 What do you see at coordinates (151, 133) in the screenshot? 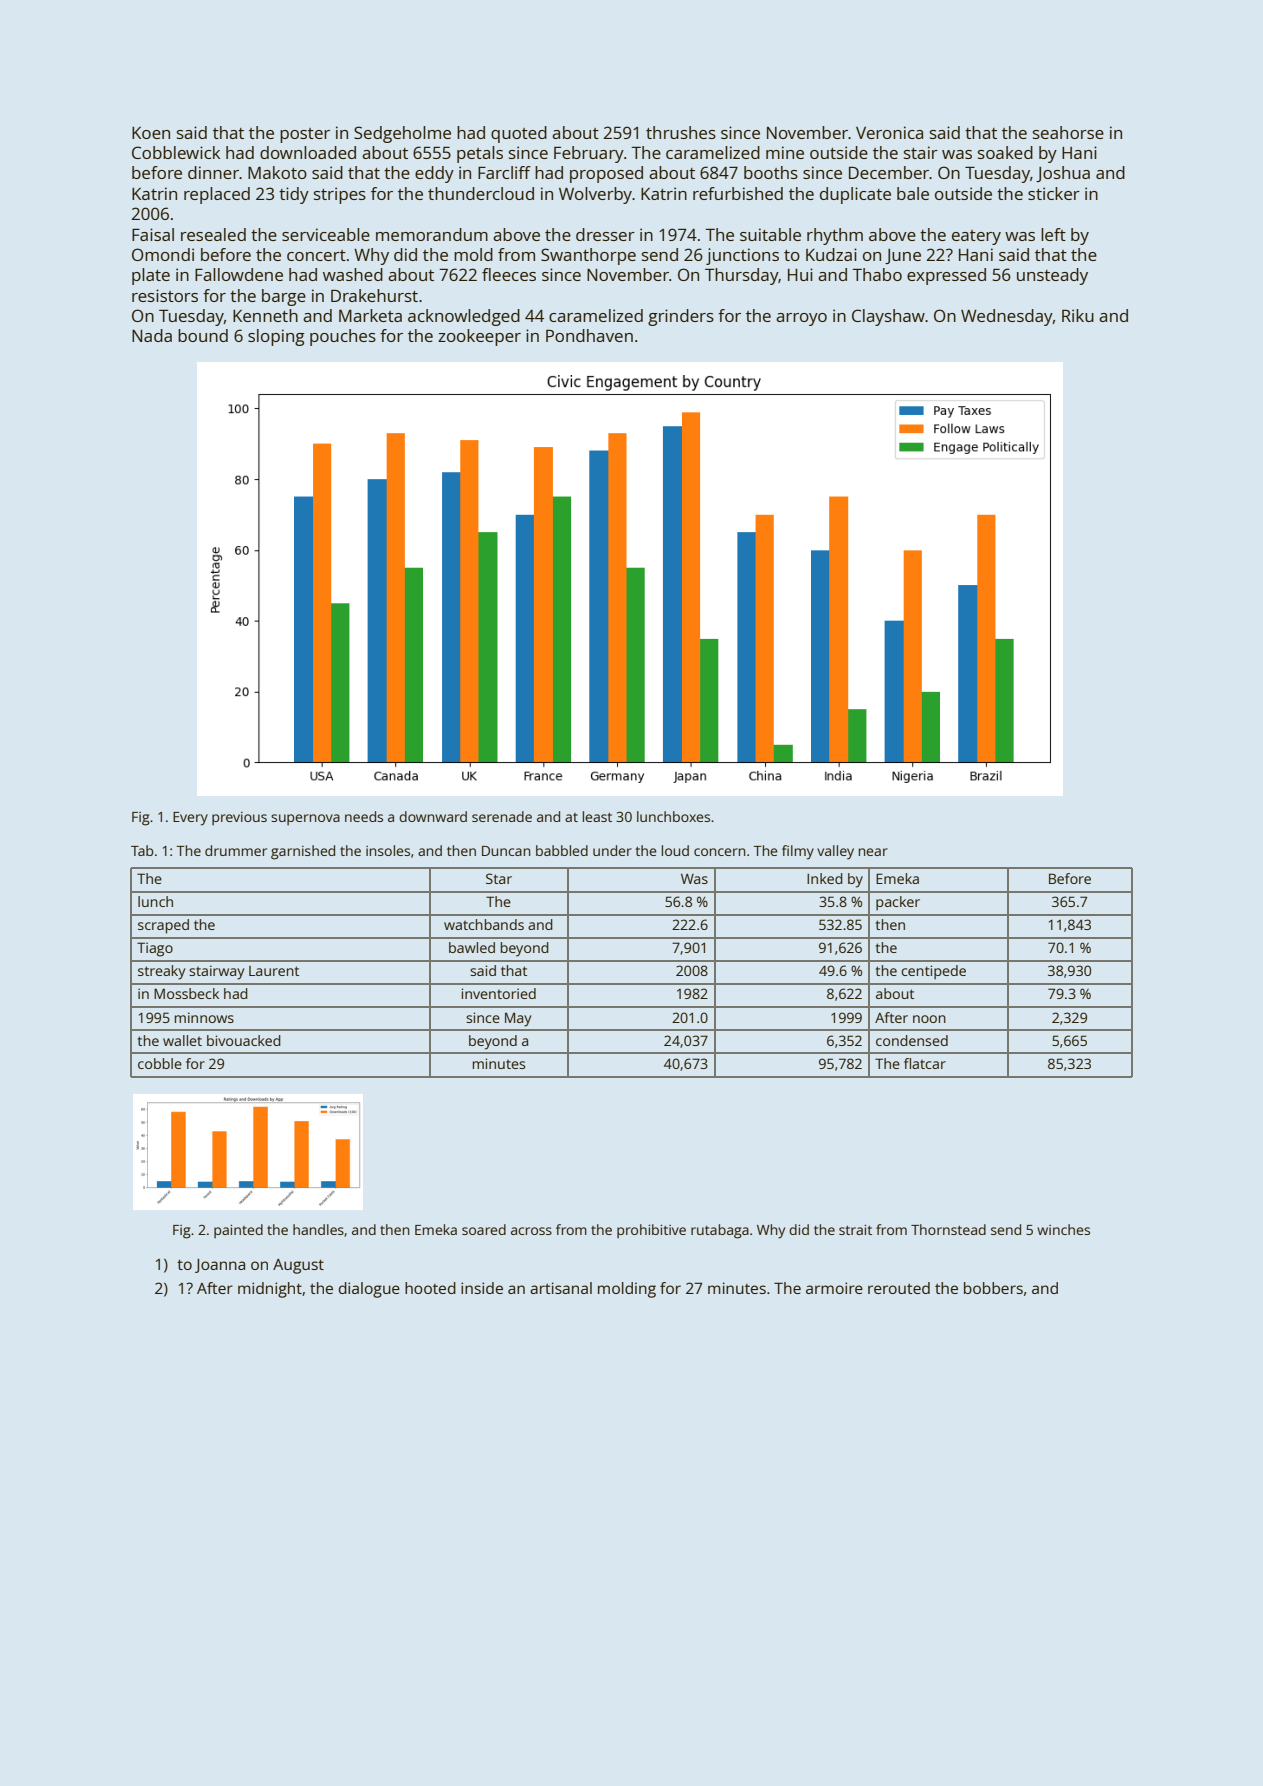
I see `Koen` at bounding box center [151, 133].
